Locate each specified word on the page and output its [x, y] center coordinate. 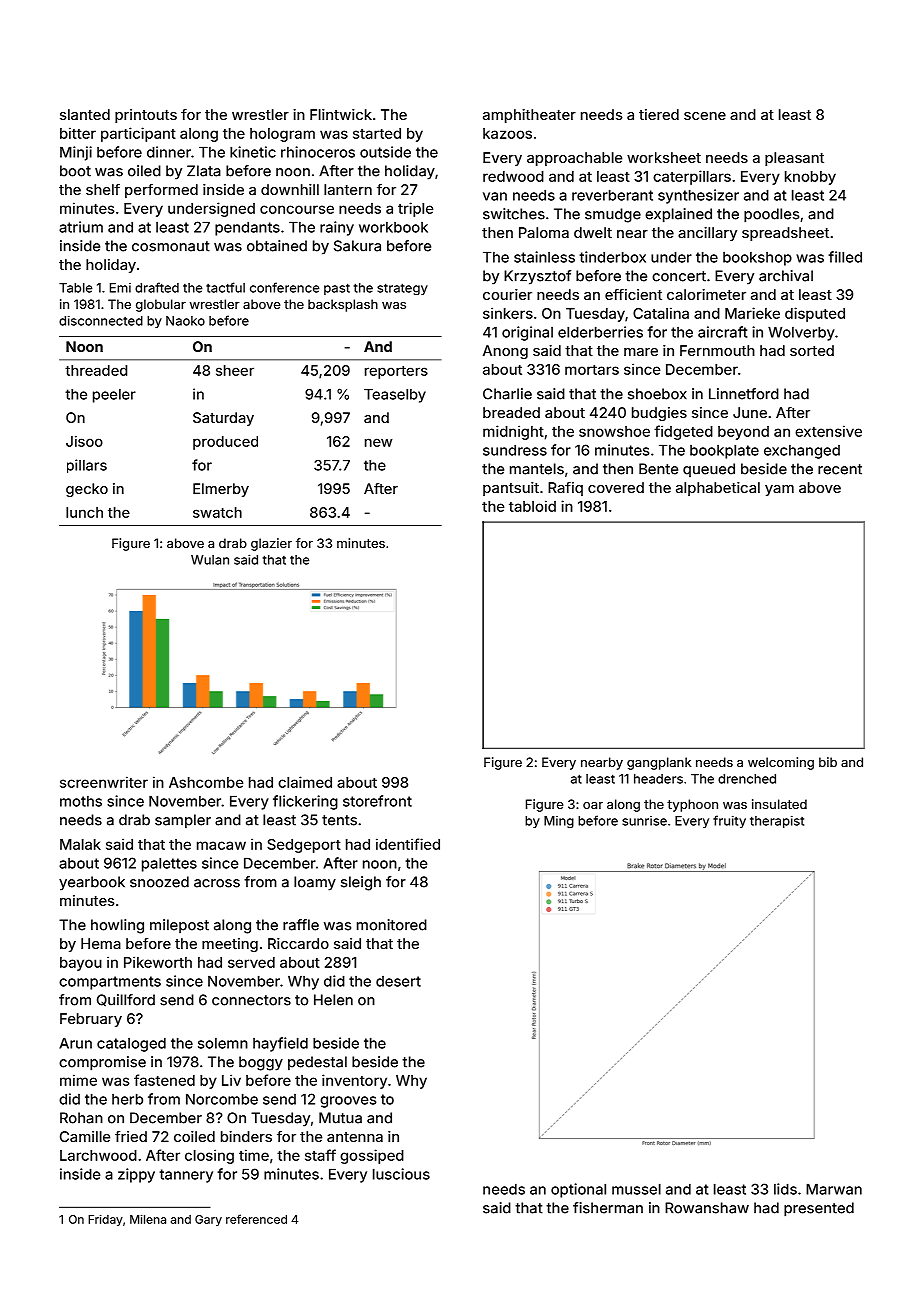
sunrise [644, 821]
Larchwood [98, 1155]
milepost [179, 926]
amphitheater [529, 116]
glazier [271, 544]
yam [779, 490]
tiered [659, 114]
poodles [771, 215]
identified [408, 844]
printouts [146, 116]
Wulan [210, 560]
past [337, 289]
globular [161, 305]
